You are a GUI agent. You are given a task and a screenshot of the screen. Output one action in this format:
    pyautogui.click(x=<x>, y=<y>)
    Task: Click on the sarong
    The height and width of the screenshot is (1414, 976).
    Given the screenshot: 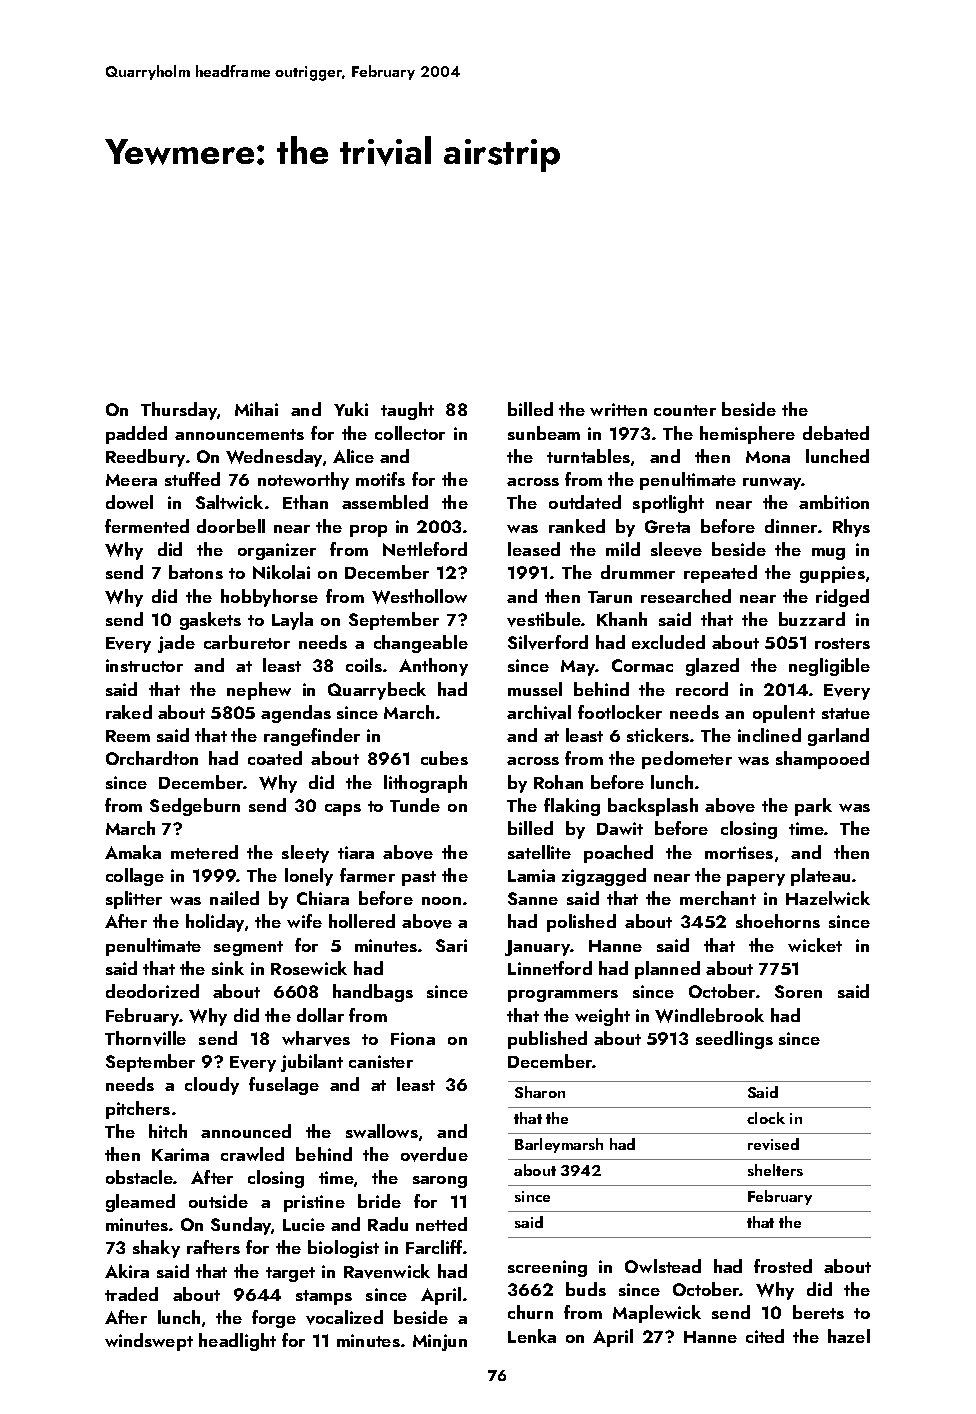 What is the action you would take?
    pyautogui.click(x=440, y=1182)
